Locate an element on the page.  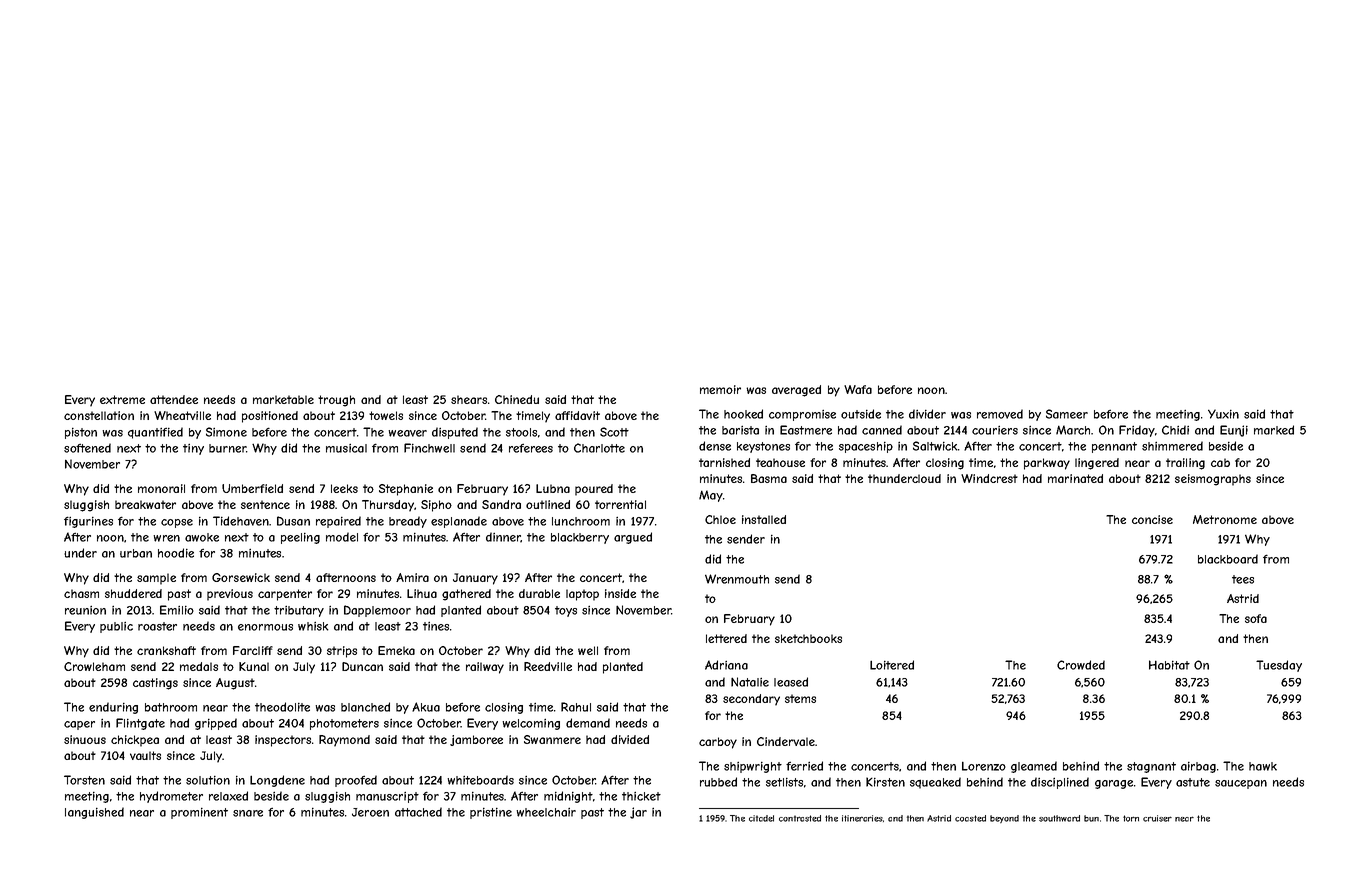
canned is located at coordinates (882, 430).
